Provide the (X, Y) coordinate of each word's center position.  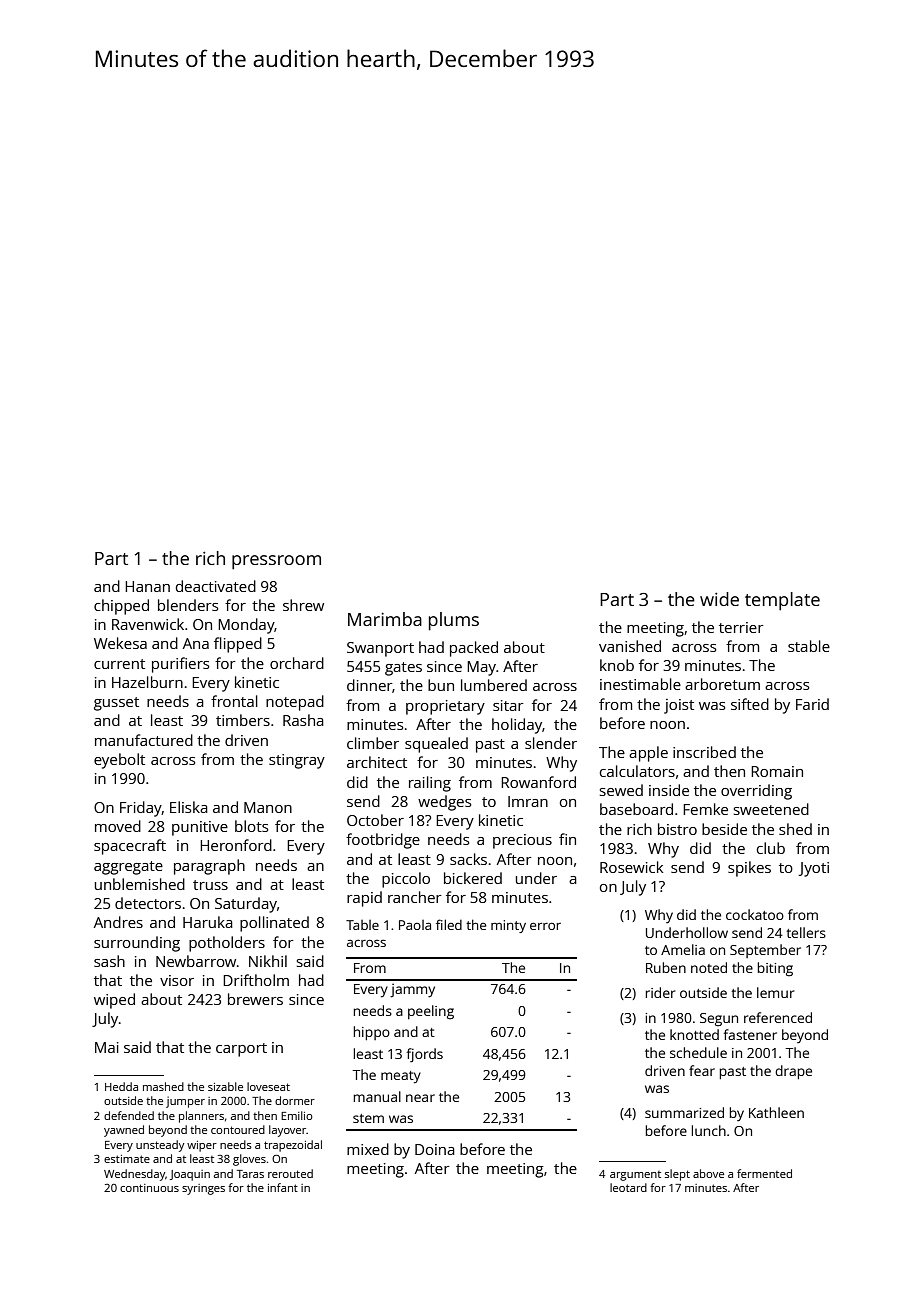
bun (441, 685)
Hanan (147, 586)
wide (719, 599)
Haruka (208, 922)
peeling (431, 1012)
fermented (764, 1173)
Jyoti (814, 869)
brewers (255, 999)
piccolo (406, 880)
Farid (812, 704)
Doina (435, 1149)
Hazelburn (147, 682)
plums (454, 621)
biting (775, 969)
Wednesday (134, 1175)
